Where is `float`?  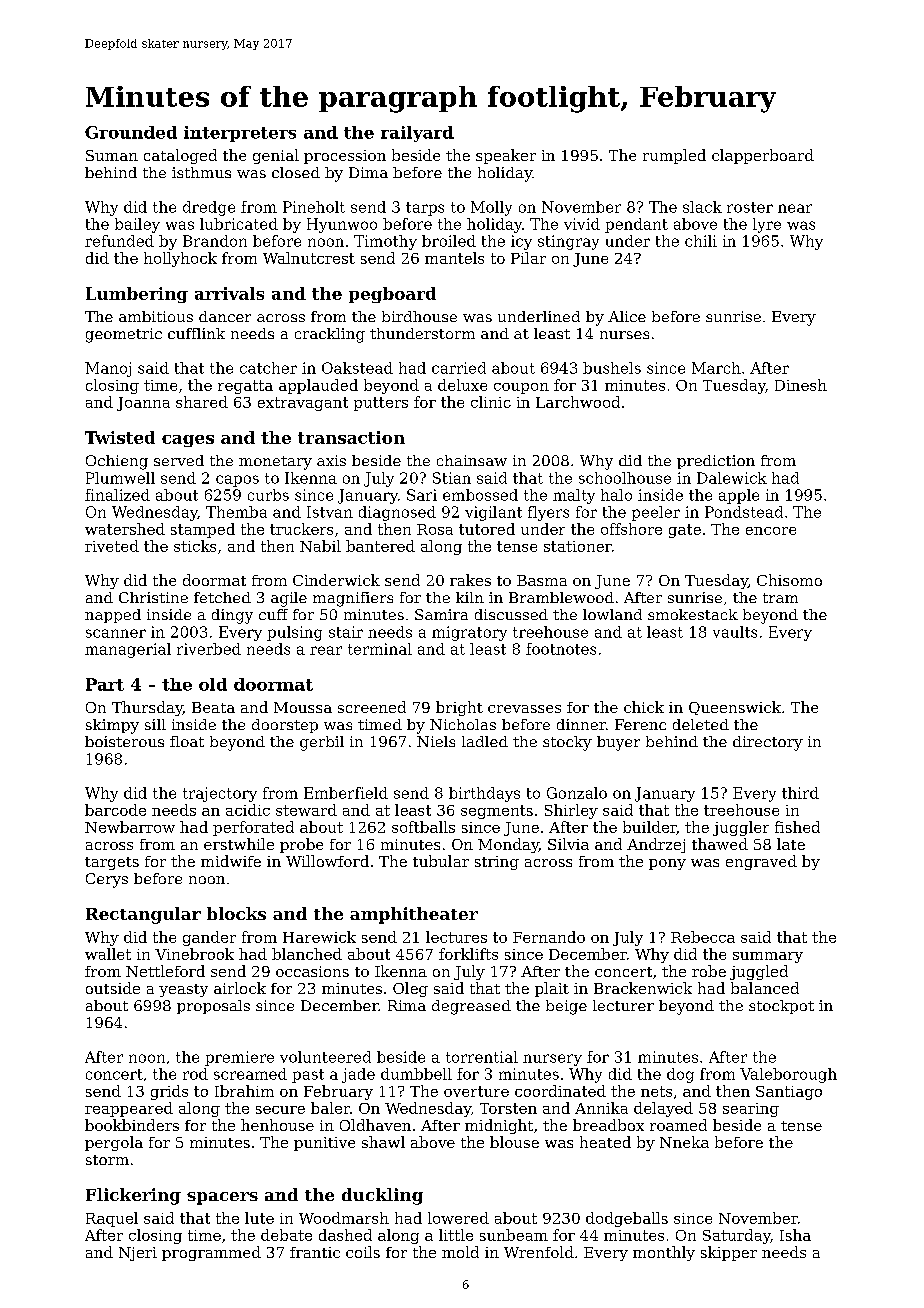
float is located at coordinates (187, 741).
